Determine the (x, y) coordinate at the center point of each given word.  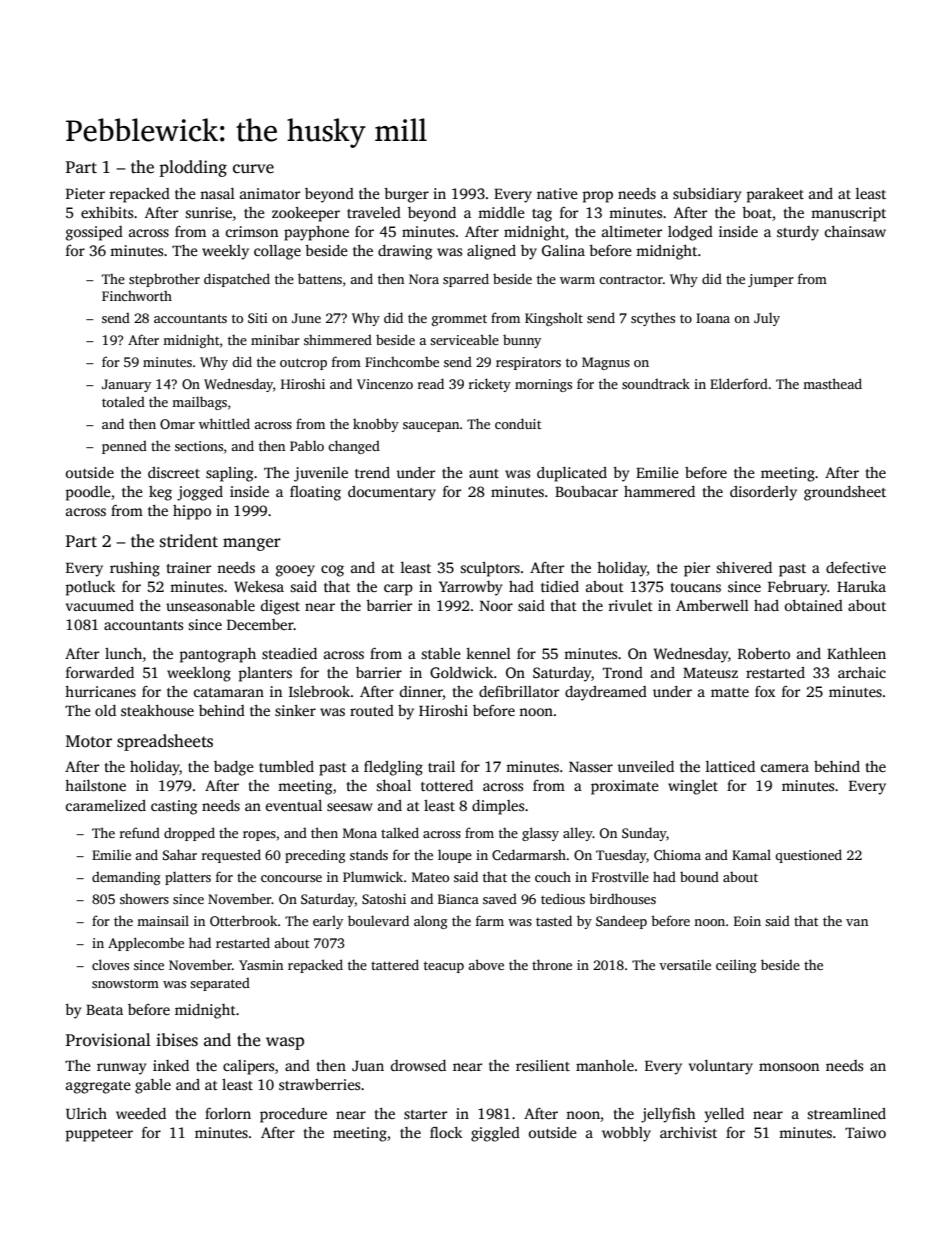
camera (785, 768)
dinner (421, 693)
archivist (688, 1132)
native (557, 193)
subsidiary (707, 195)
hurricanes (100, 691)
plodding (193, 168)
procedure (293, 1115)
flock (446, 1132)
